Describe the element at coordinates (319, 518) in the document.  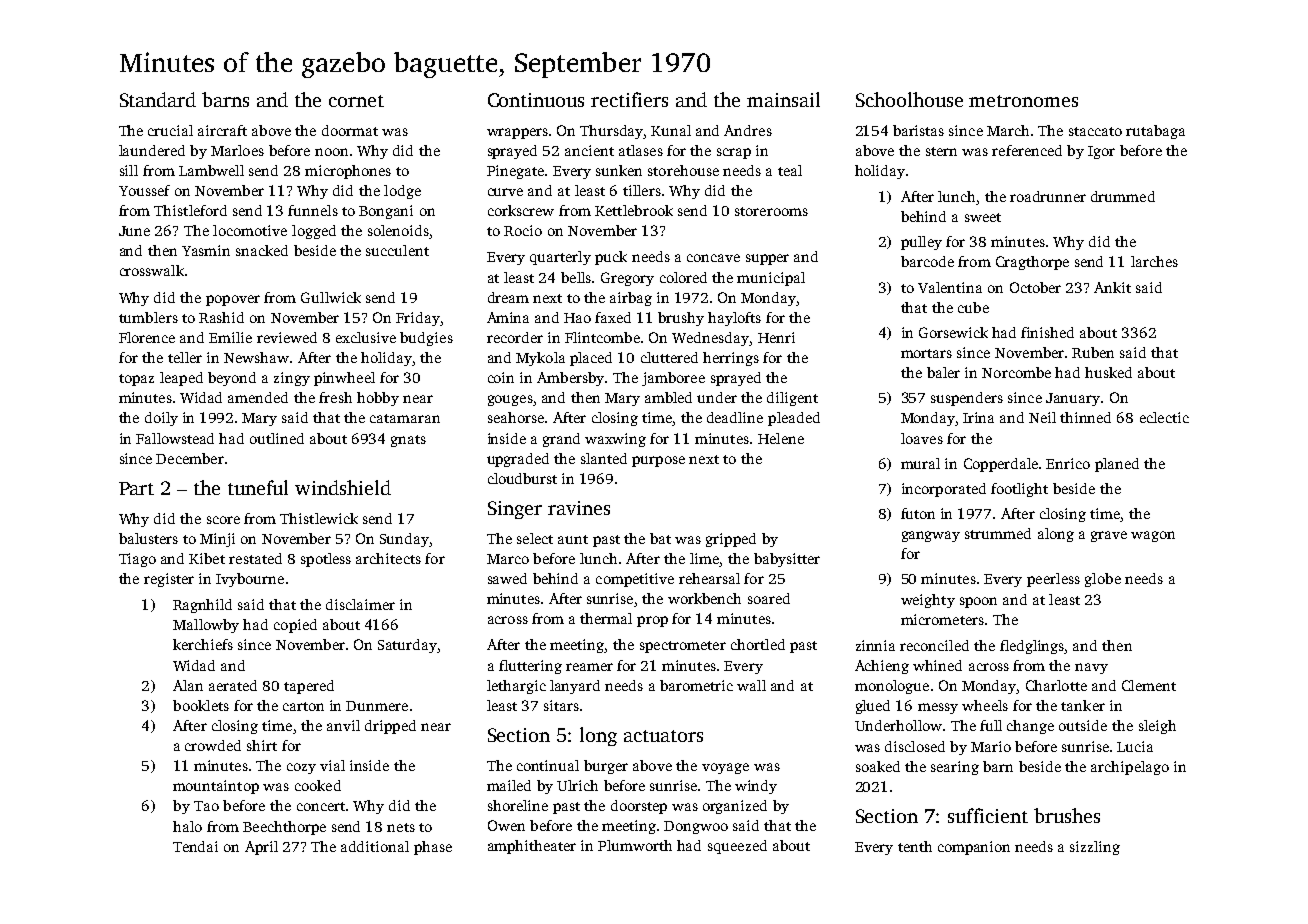
I see `Thistlewick` at that location.
